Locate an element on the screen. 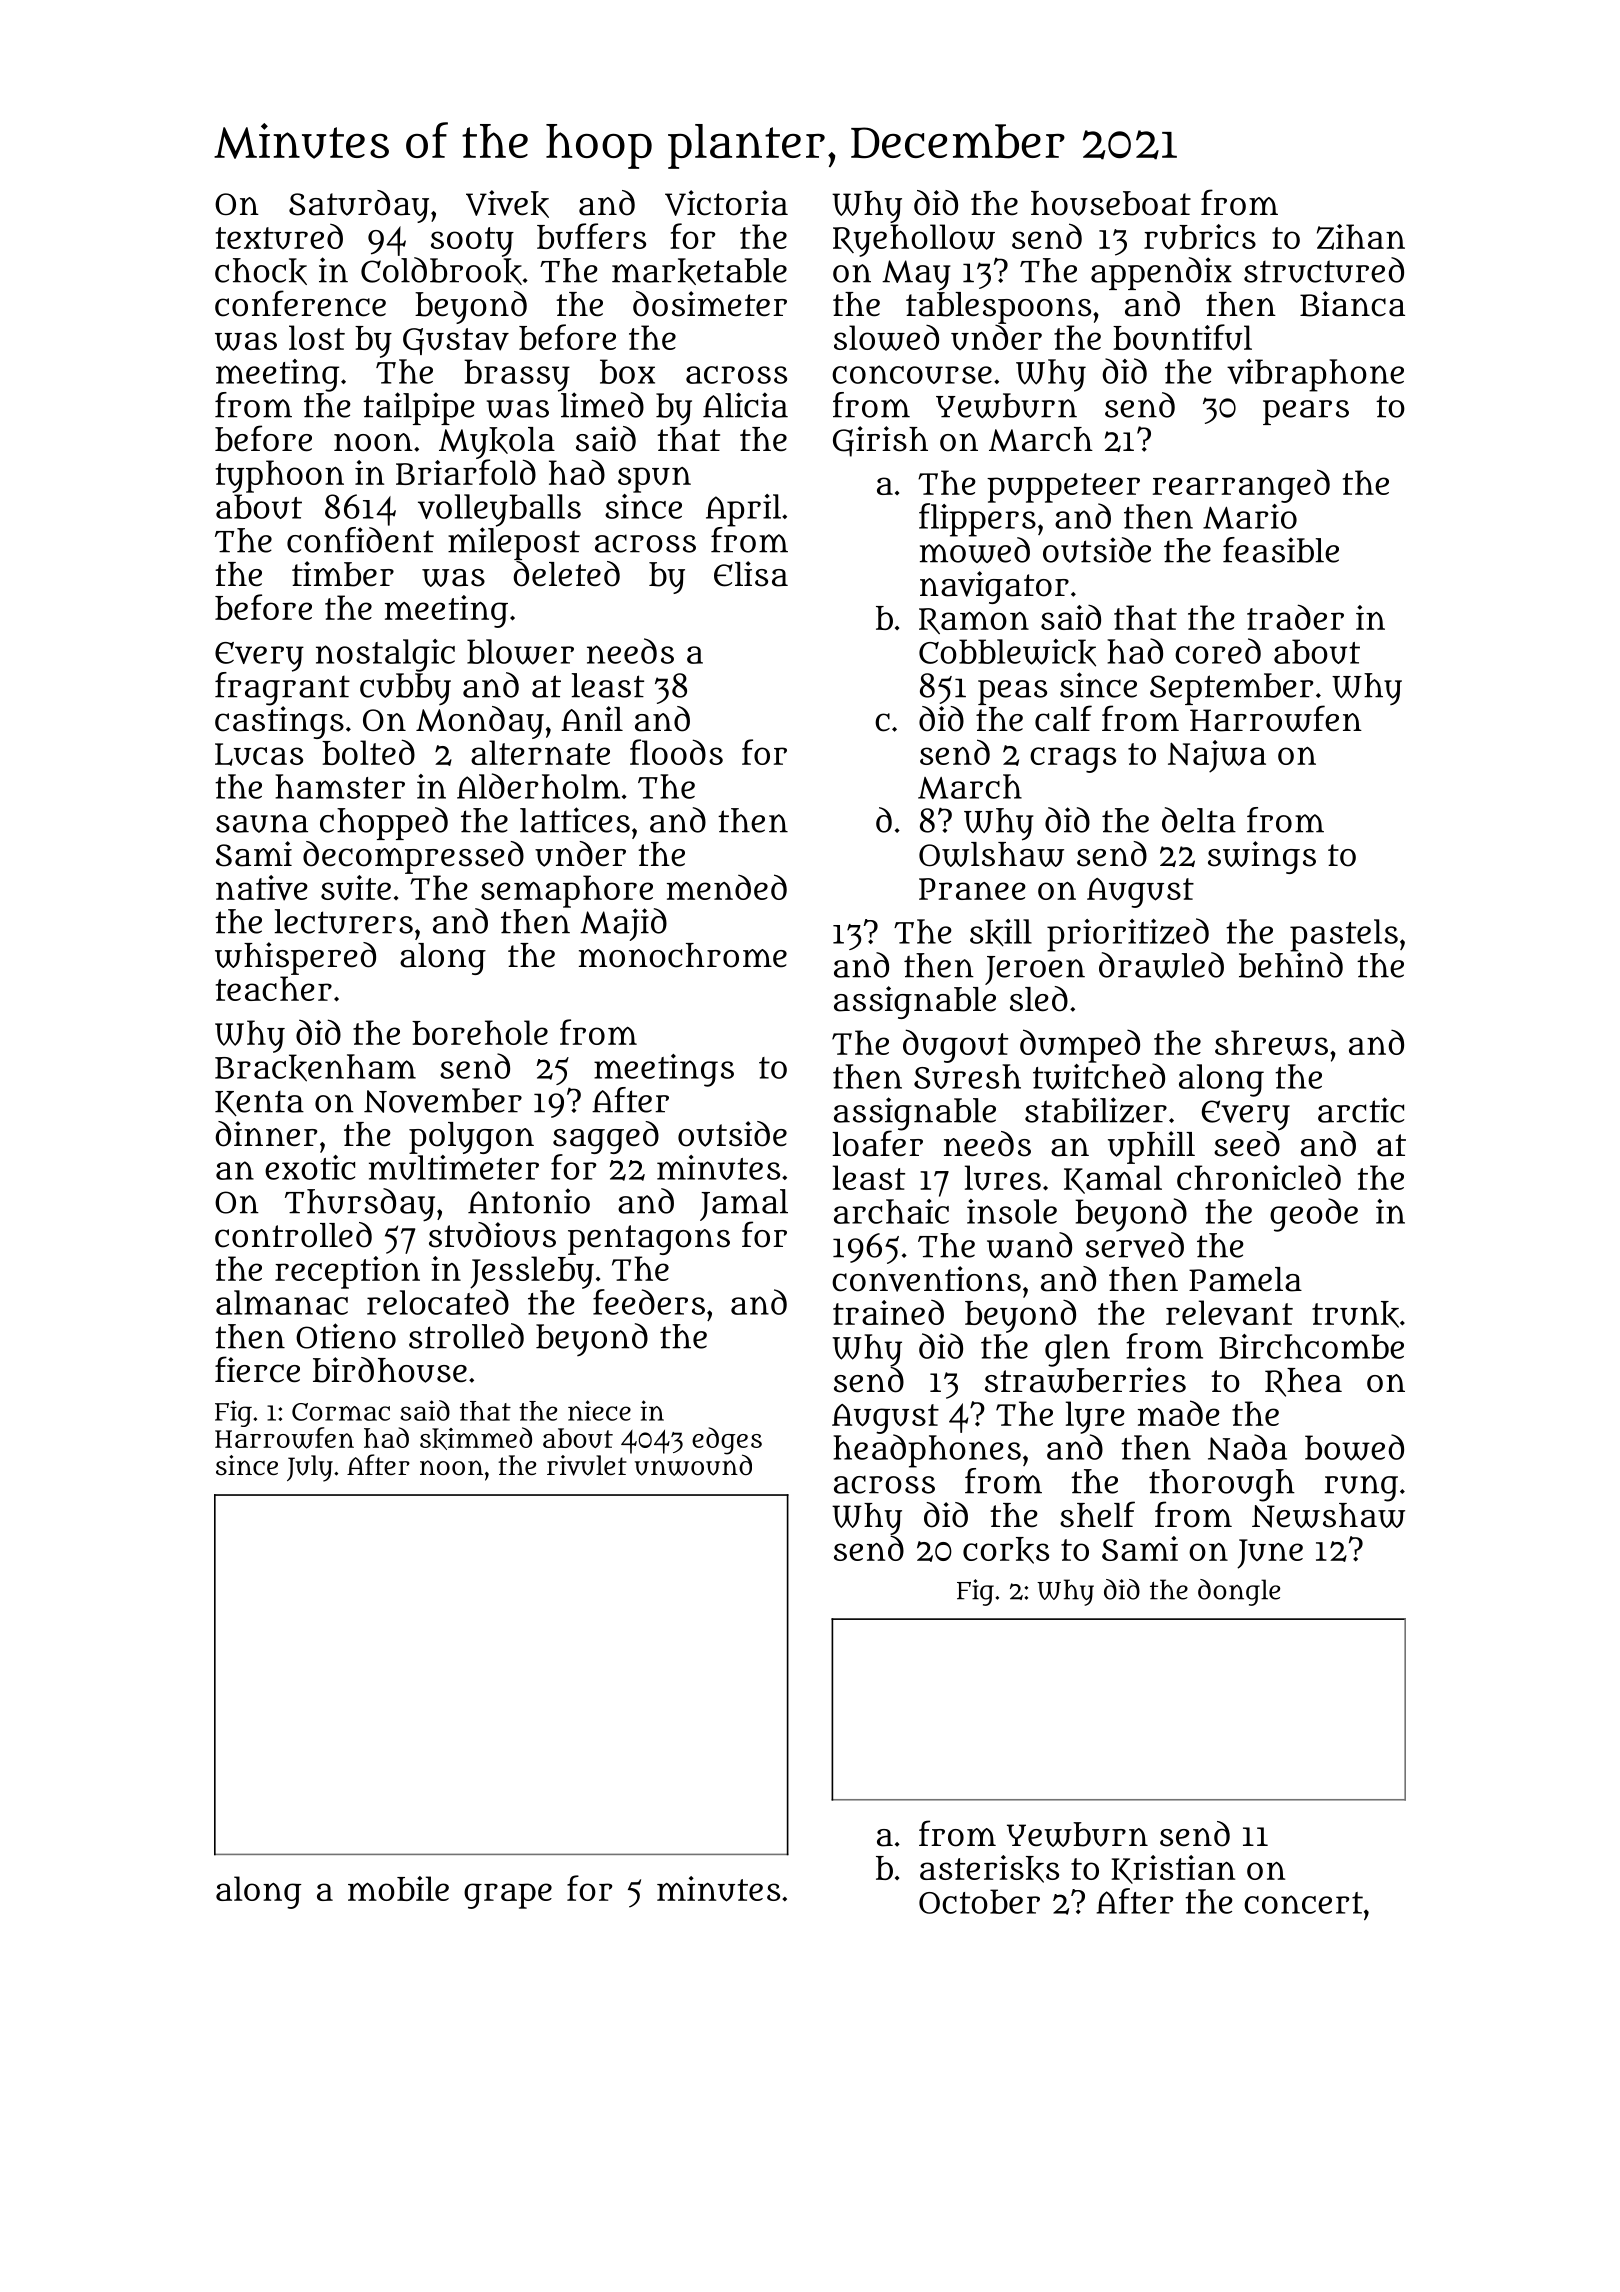  mended is located at coordinates (727, 887).
